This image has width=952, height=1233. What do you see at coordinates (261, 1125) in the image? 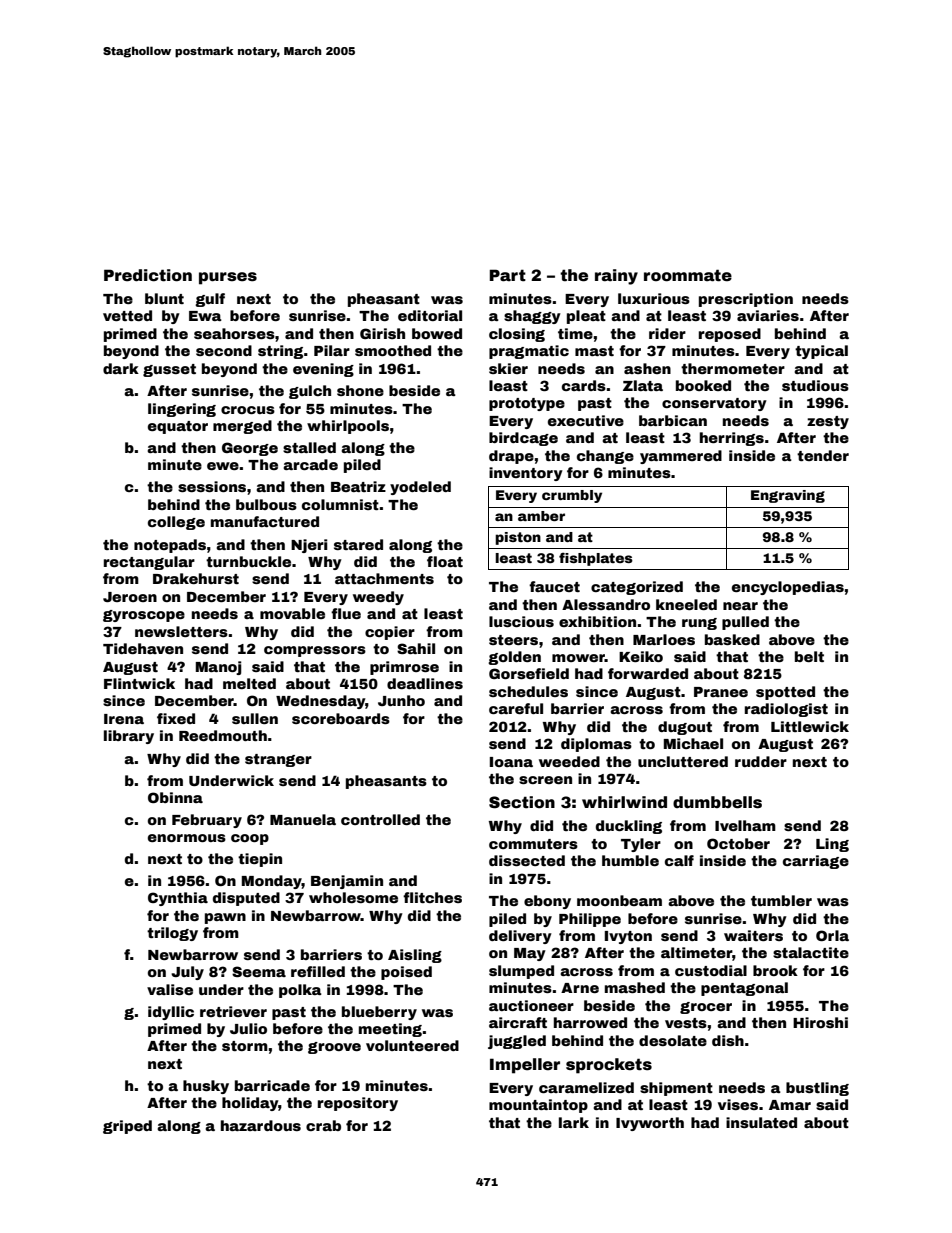
I see `hazardous` at bounding box center [261, 1125].
